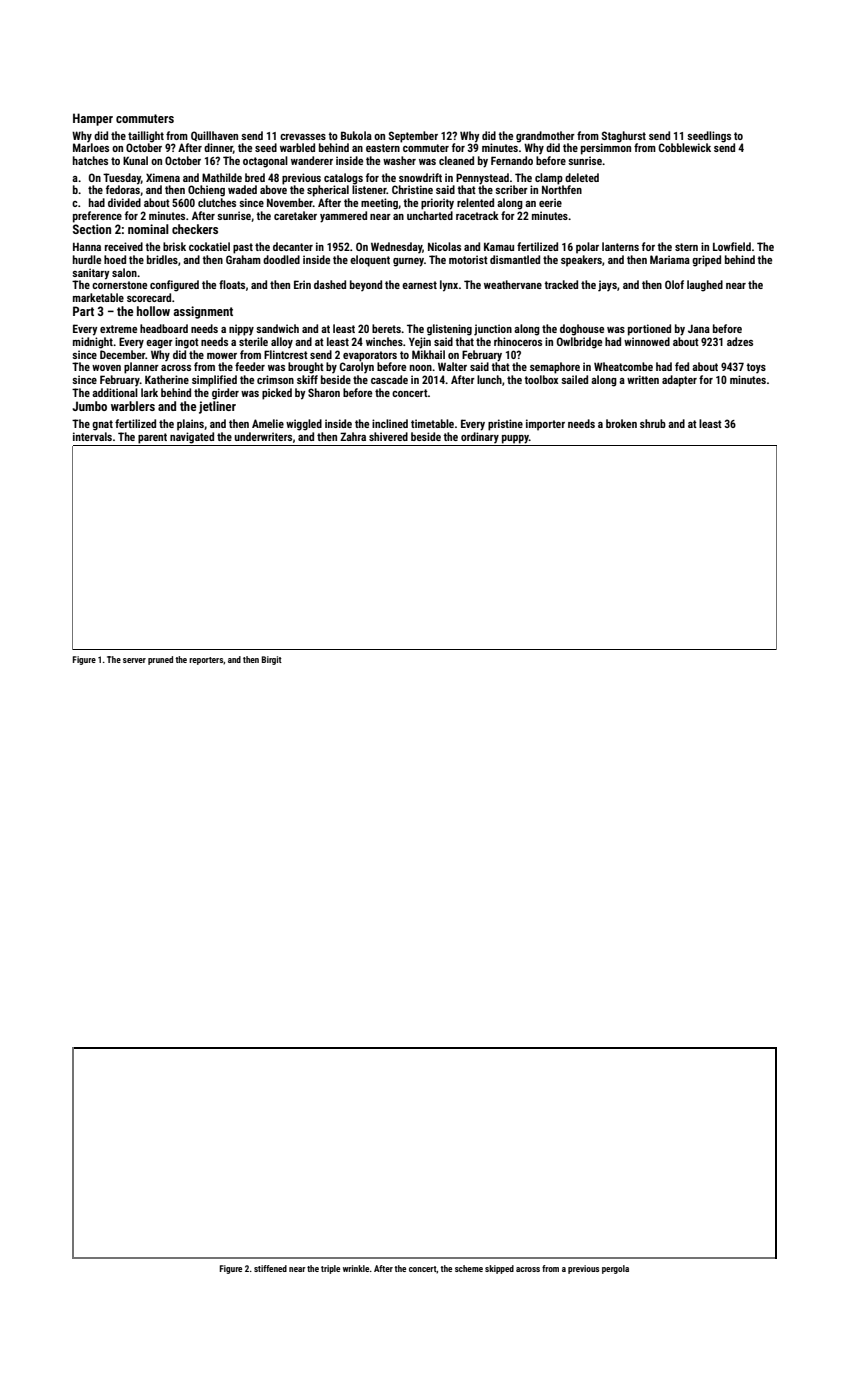  What do you see at coordinates (270, 1268) in the screenshot?
I see `stiffened` at bounding box center [270, 1268].
